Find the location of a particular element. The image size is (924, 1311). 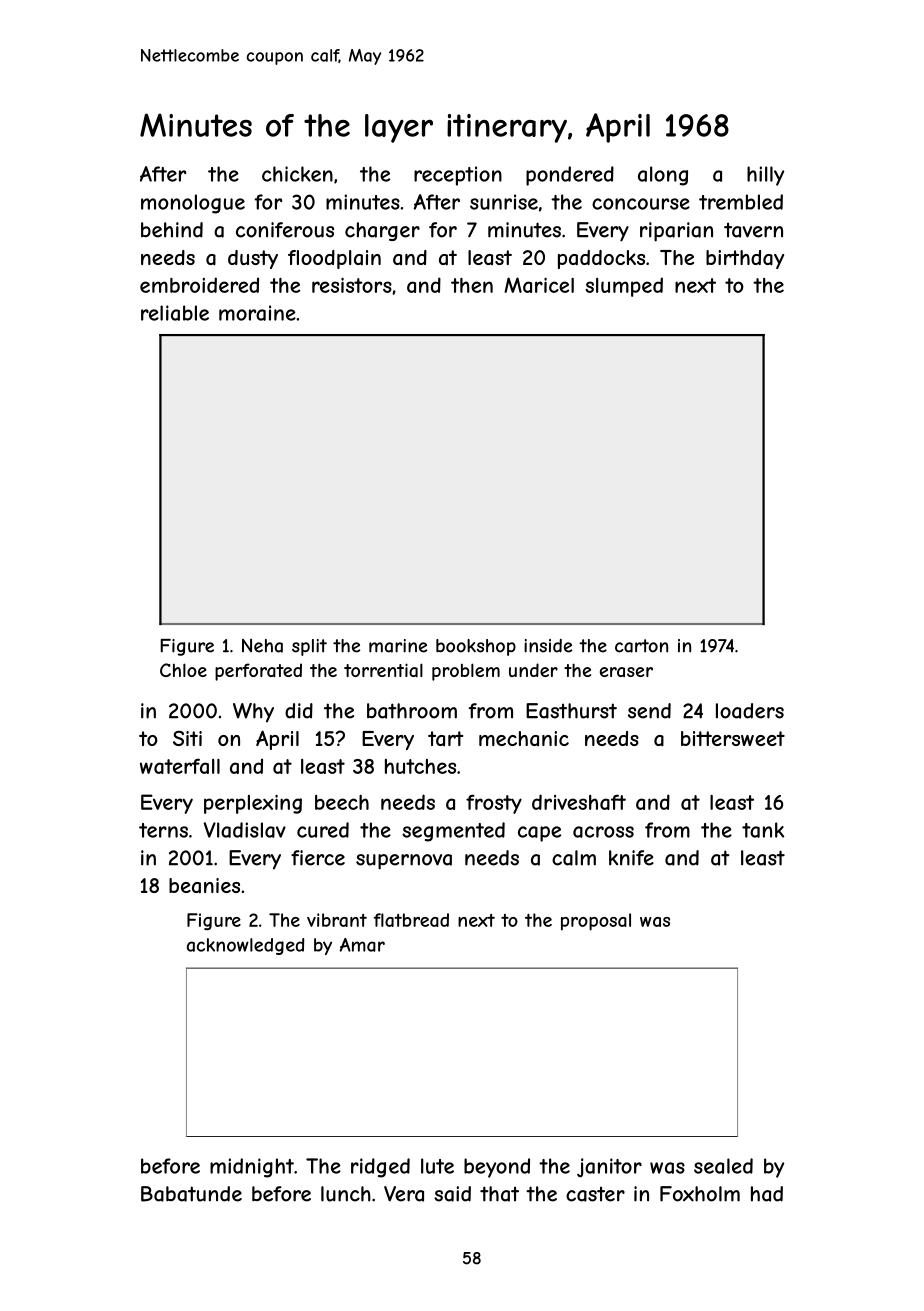

janitor is located at coordinates (609, 1168).
